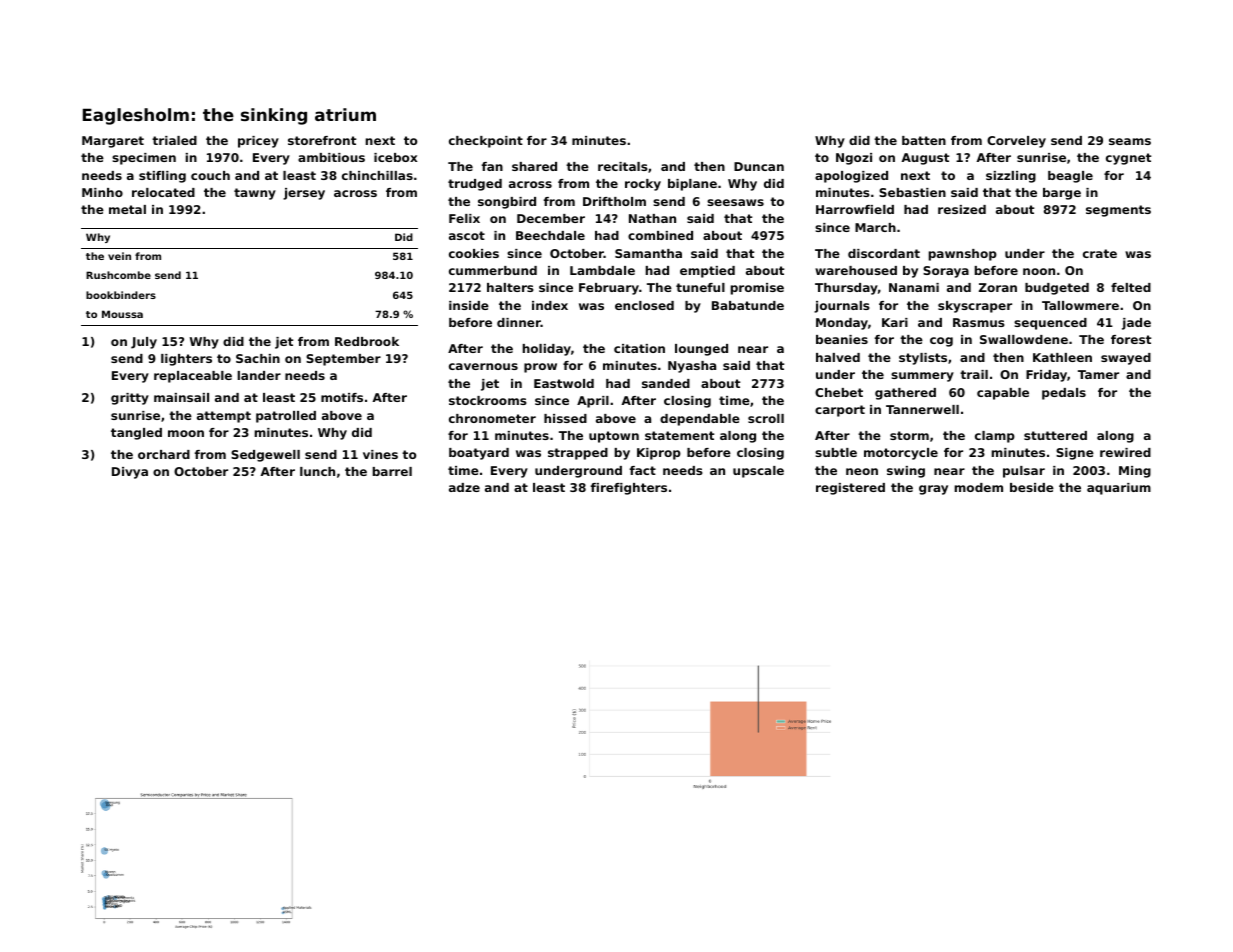 The image size is (1233, 952). I want to click on stylists, so click(923, 359).
